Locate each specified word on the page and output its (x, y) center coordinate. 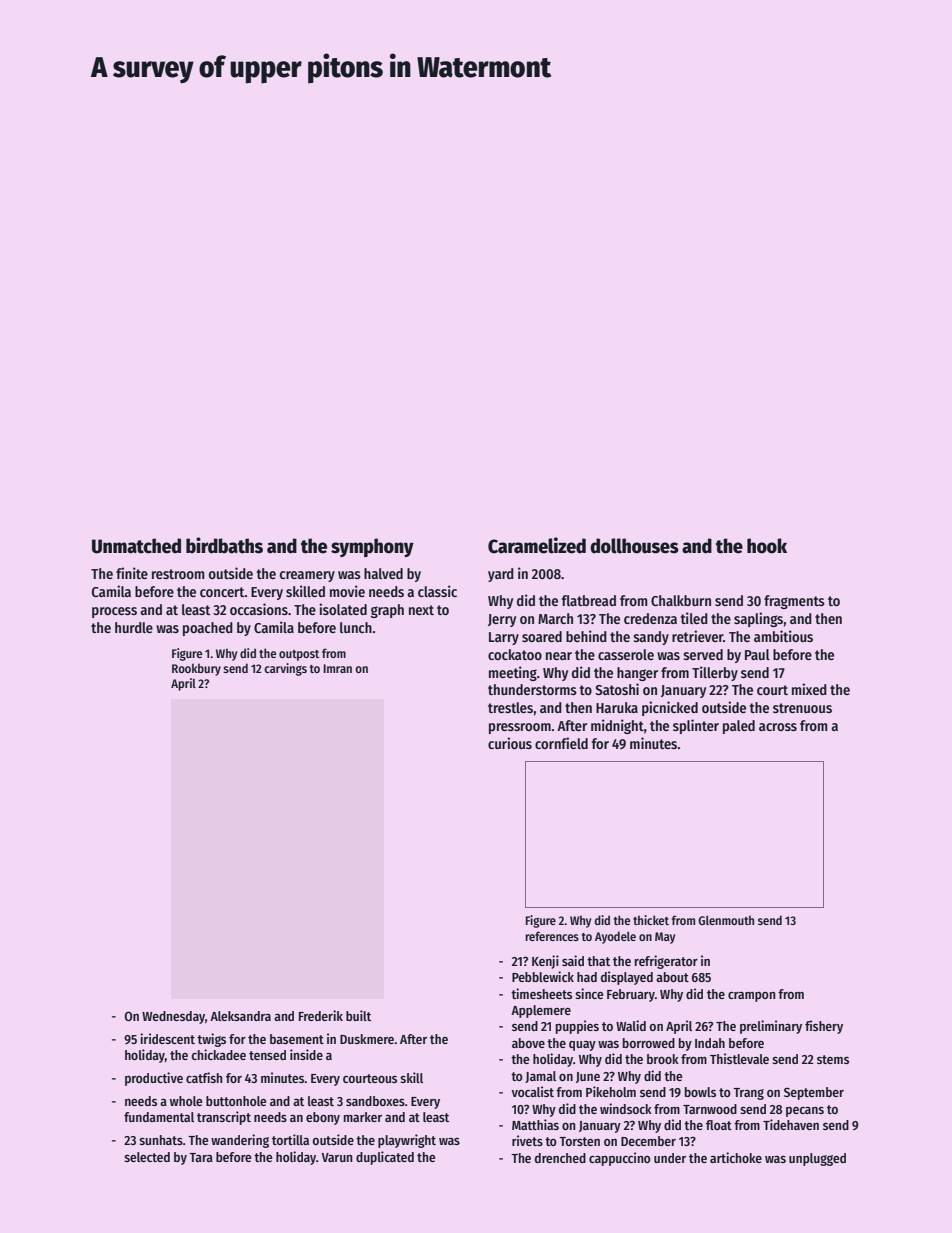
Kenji (545, 962)
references (552, 936)
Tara (201, 1157)
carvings (285, 669)
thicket (651, 920)
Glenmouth (726, 920)
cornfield (561, 743)
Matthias (535, 1124)
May (665, 938)
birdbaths (224, 545)
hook (767, 546)
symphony (372, 547)
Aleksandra (240, 1016)
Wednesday (173, 1017)
